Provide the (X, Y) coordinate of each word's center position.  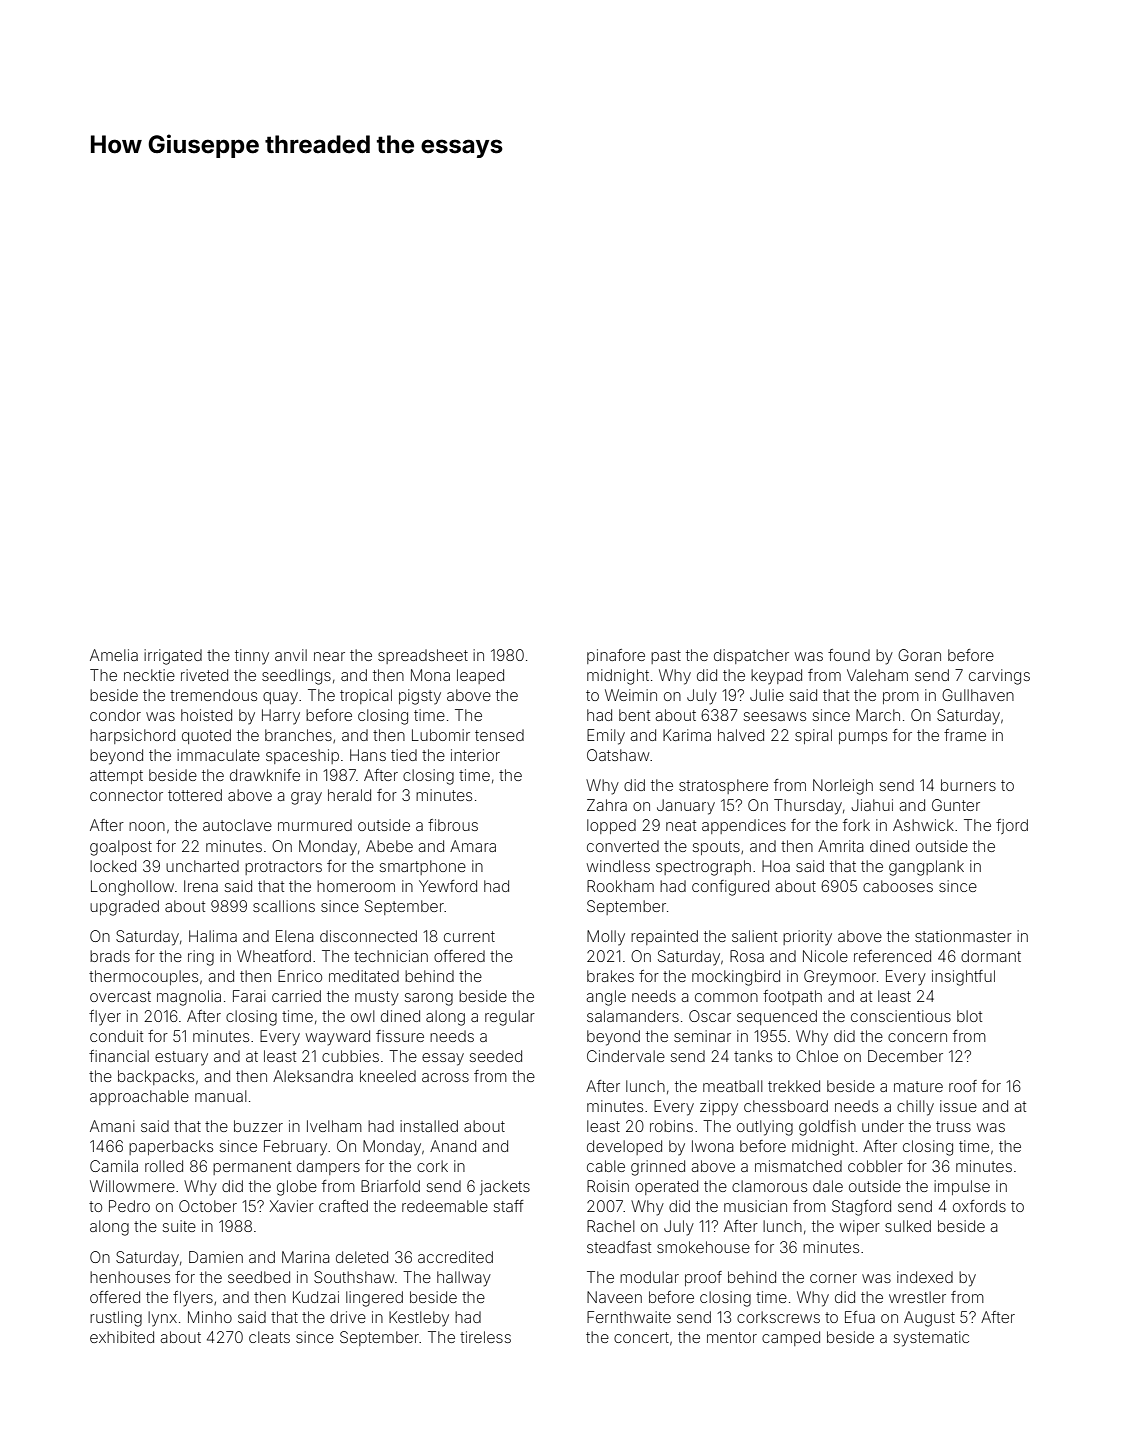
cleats (269, 1337)
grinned (658, 1168)
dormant (991, 956)
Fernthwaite (629, 1317)
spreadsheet (423, 656)
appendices (744, 826)
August (929, 1319)
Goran (919, 655)
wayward (338, 1038)
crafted (343, 1206)
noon (147, 826)
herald (349, 795)
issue (958, 1106)
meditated (364, 976)
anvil (291, 655)
